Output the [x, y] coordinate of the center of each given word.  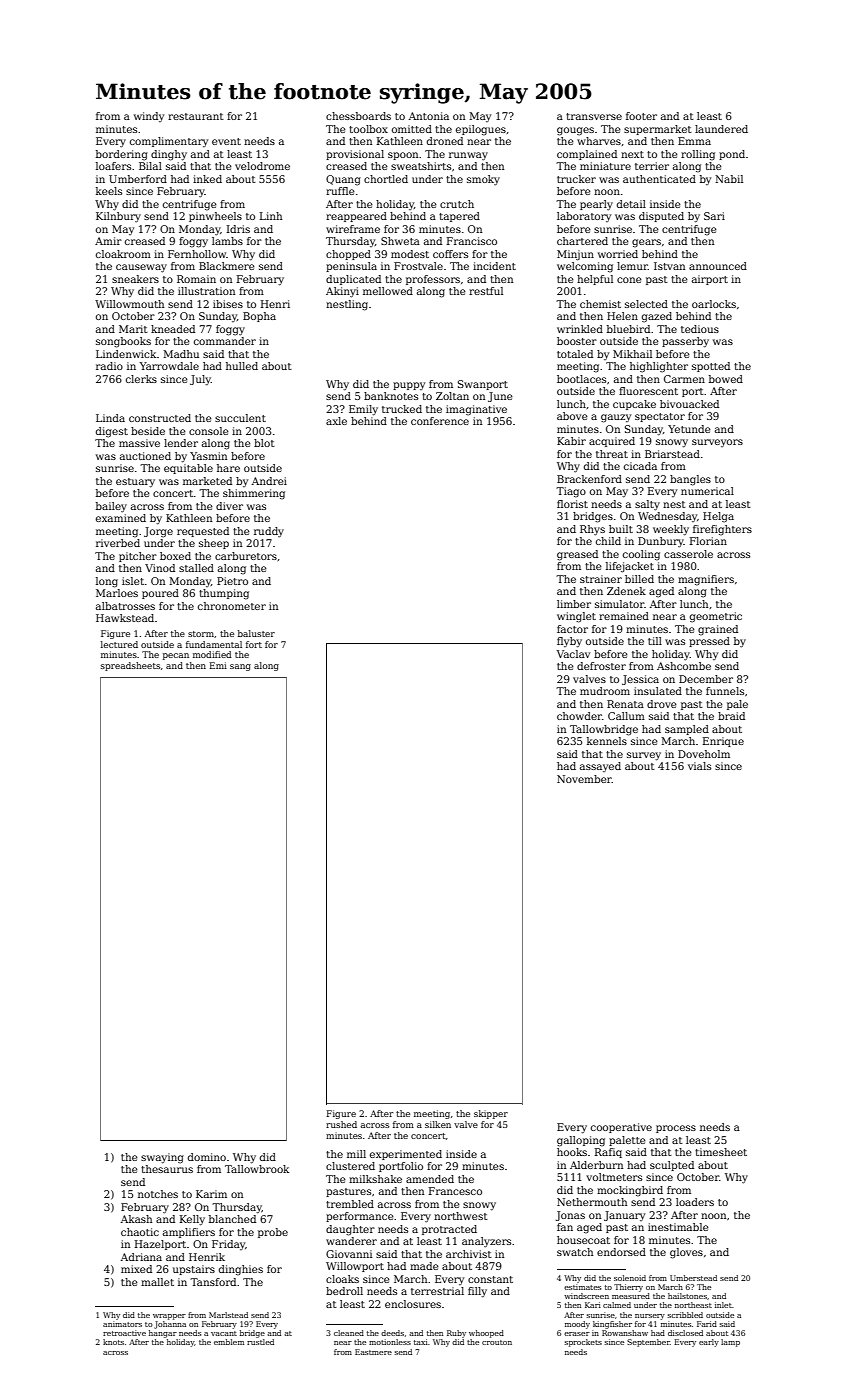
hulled [242, 366]
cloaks [342, 1279]
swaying [162, 1158]
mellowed [388, 291]
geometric [716, 617]
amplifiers [189, 1233]
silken [438, 1124]
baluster [256, 633]
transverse [594, 116]
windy [149, 117]
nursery [650, 1317]
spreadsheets [130, 666]
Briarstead [672, 454]
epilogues [481, 130]
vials [699, 766]
